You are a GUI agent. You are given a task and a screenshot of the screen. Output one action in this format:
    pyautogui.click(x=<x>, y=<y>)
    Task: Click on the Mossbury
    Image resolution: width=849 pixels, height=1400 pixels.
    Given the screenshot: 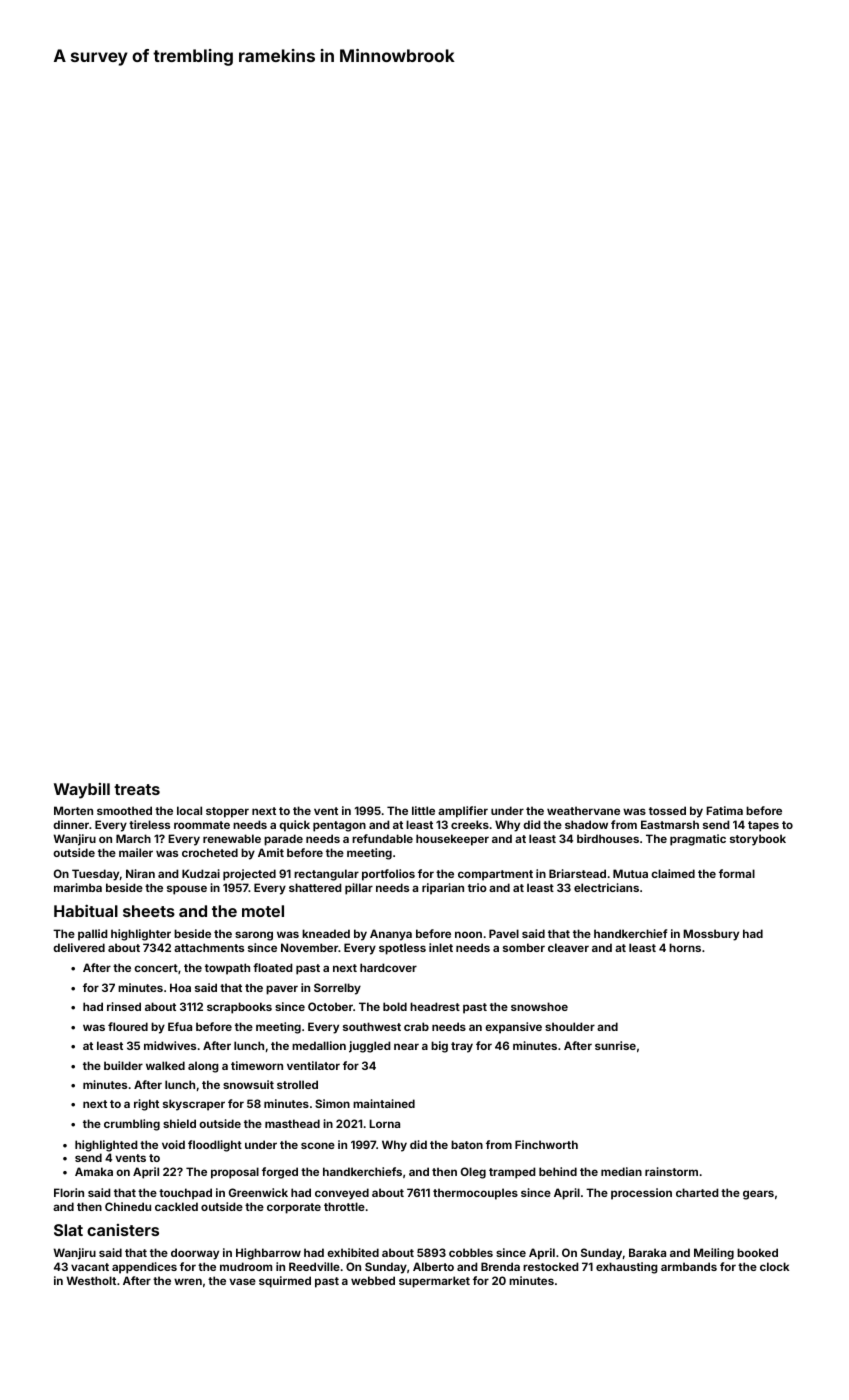 What is the action you would take?
    pyautogui.click(x=711, y=935)
